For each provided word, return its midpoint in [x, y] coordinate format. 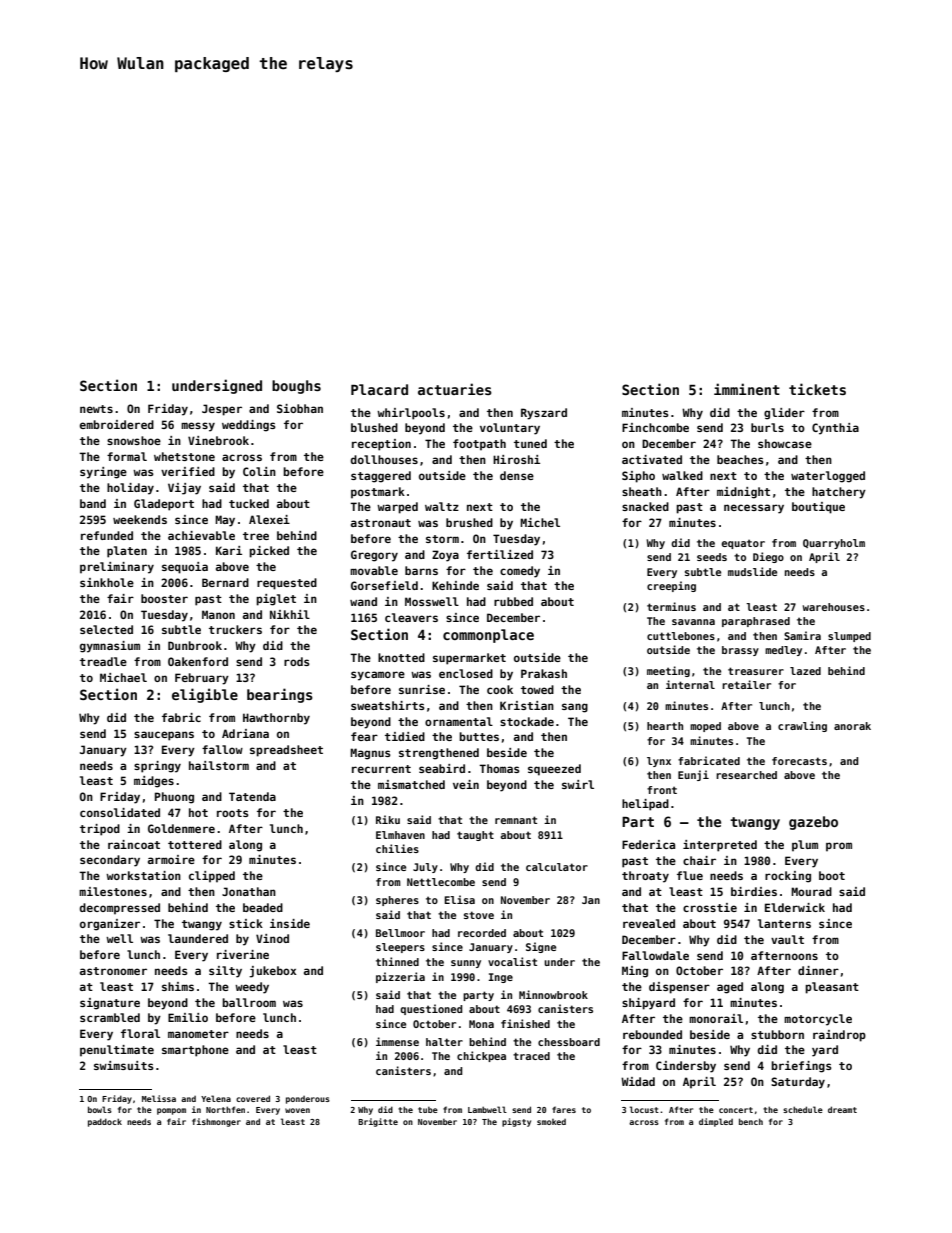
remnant [516, 820]
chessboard [569, 1042]
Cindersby [686, 1067]
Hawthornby [276, 719]
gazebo [813, 823]
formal [127, 456]
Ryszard [544, 414]
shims [178, 986]
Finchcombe [655, 427]
